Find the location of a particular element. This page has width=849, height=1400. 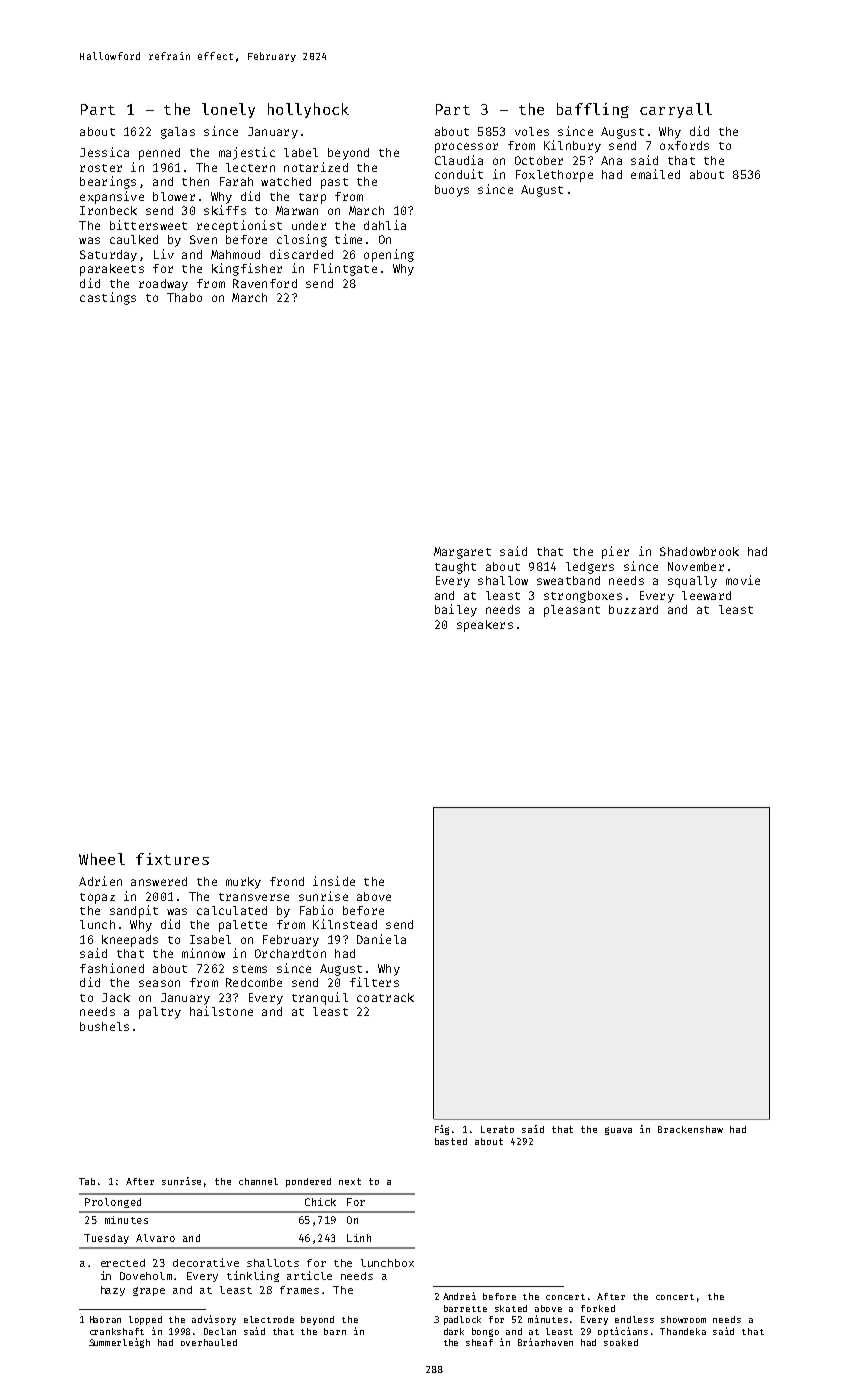

barn is located at coordinates (335, 1331).
